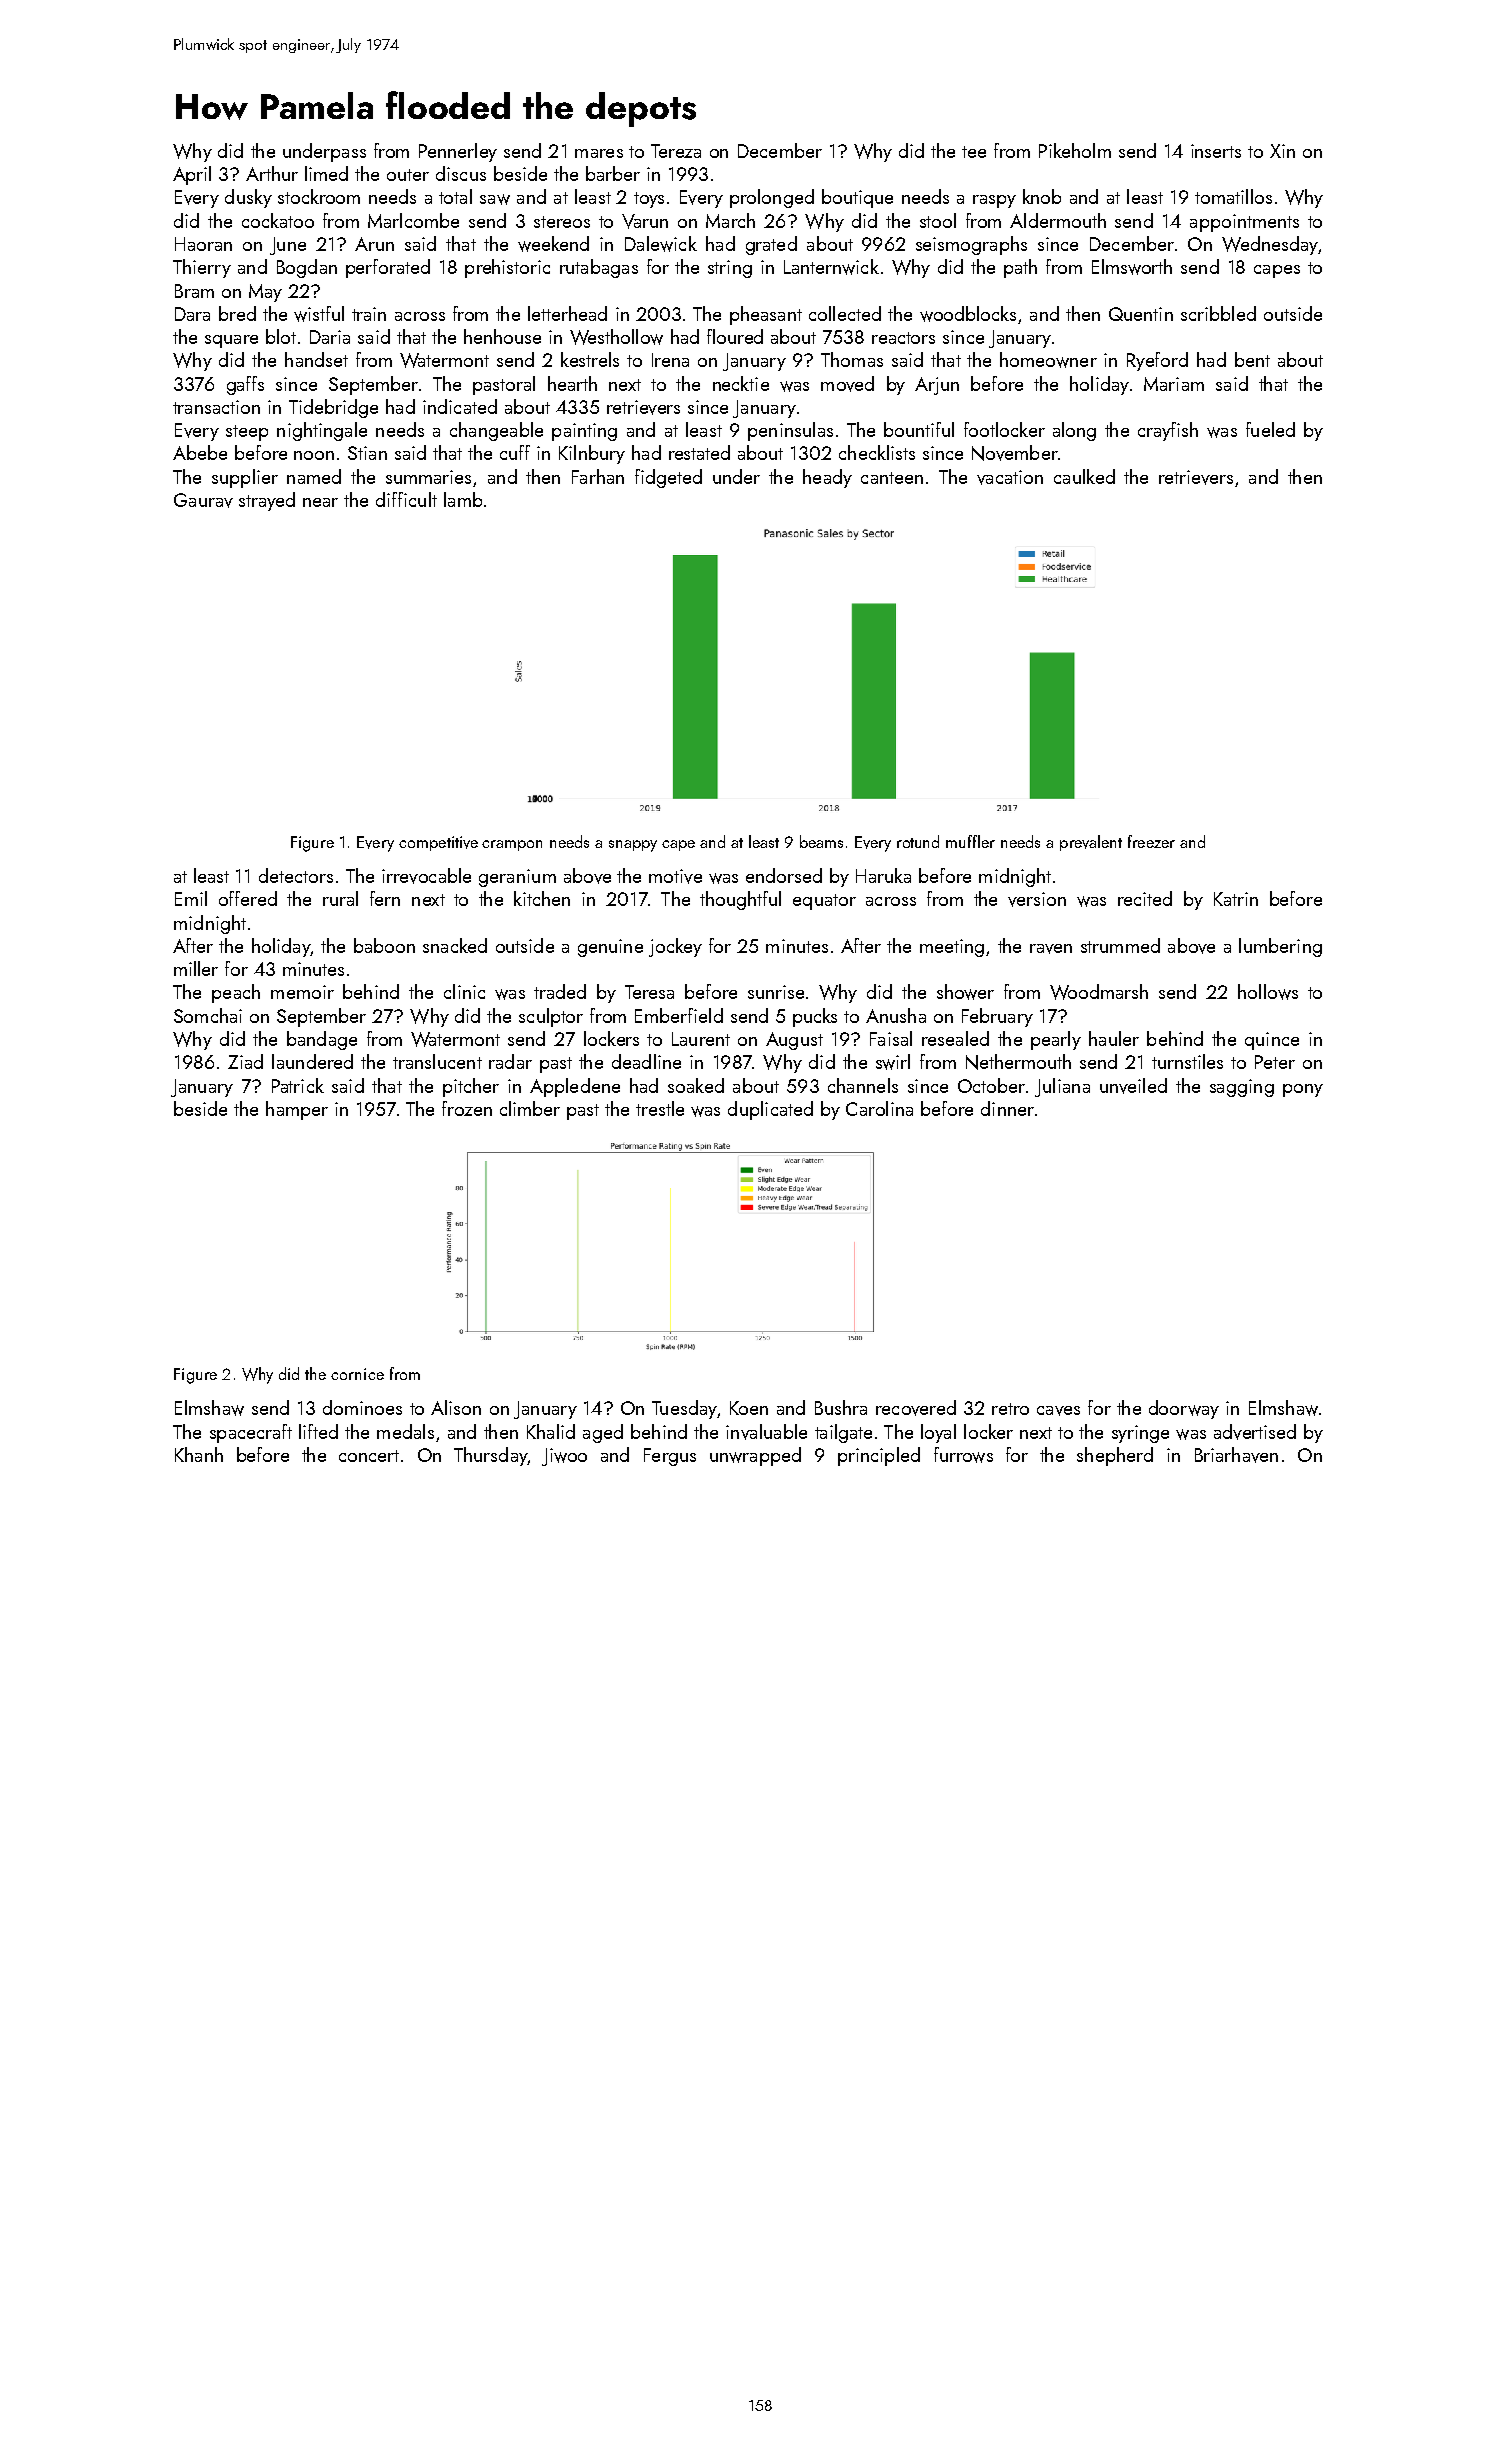 This document has height=2464, width=1496. Describe the element at coordinates (676, 151) in the document. I see `Tereza` at that location.
